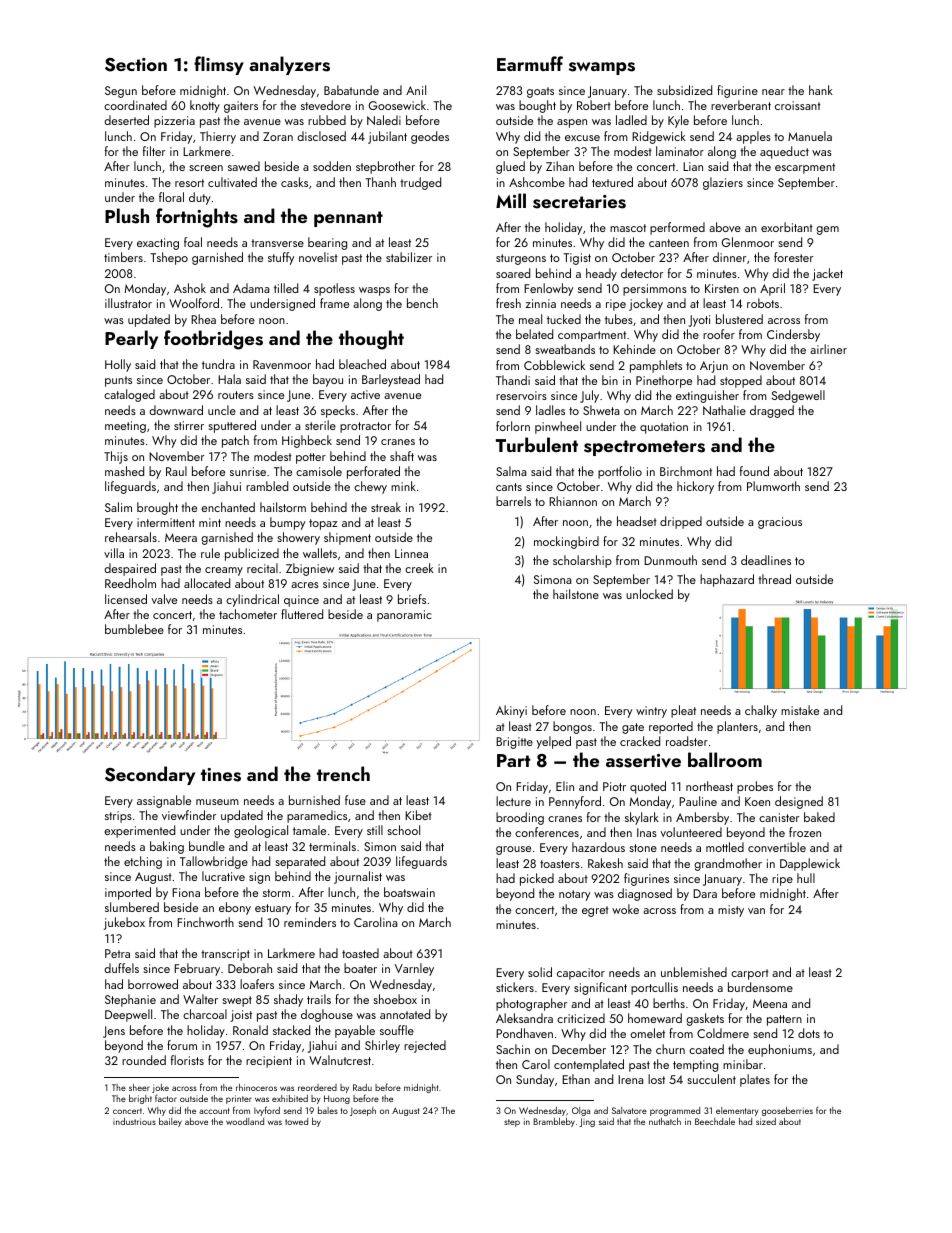 Image resolution: width=952 pixels, height=1233 pixels. I want to click on near, so click(773, 92).
